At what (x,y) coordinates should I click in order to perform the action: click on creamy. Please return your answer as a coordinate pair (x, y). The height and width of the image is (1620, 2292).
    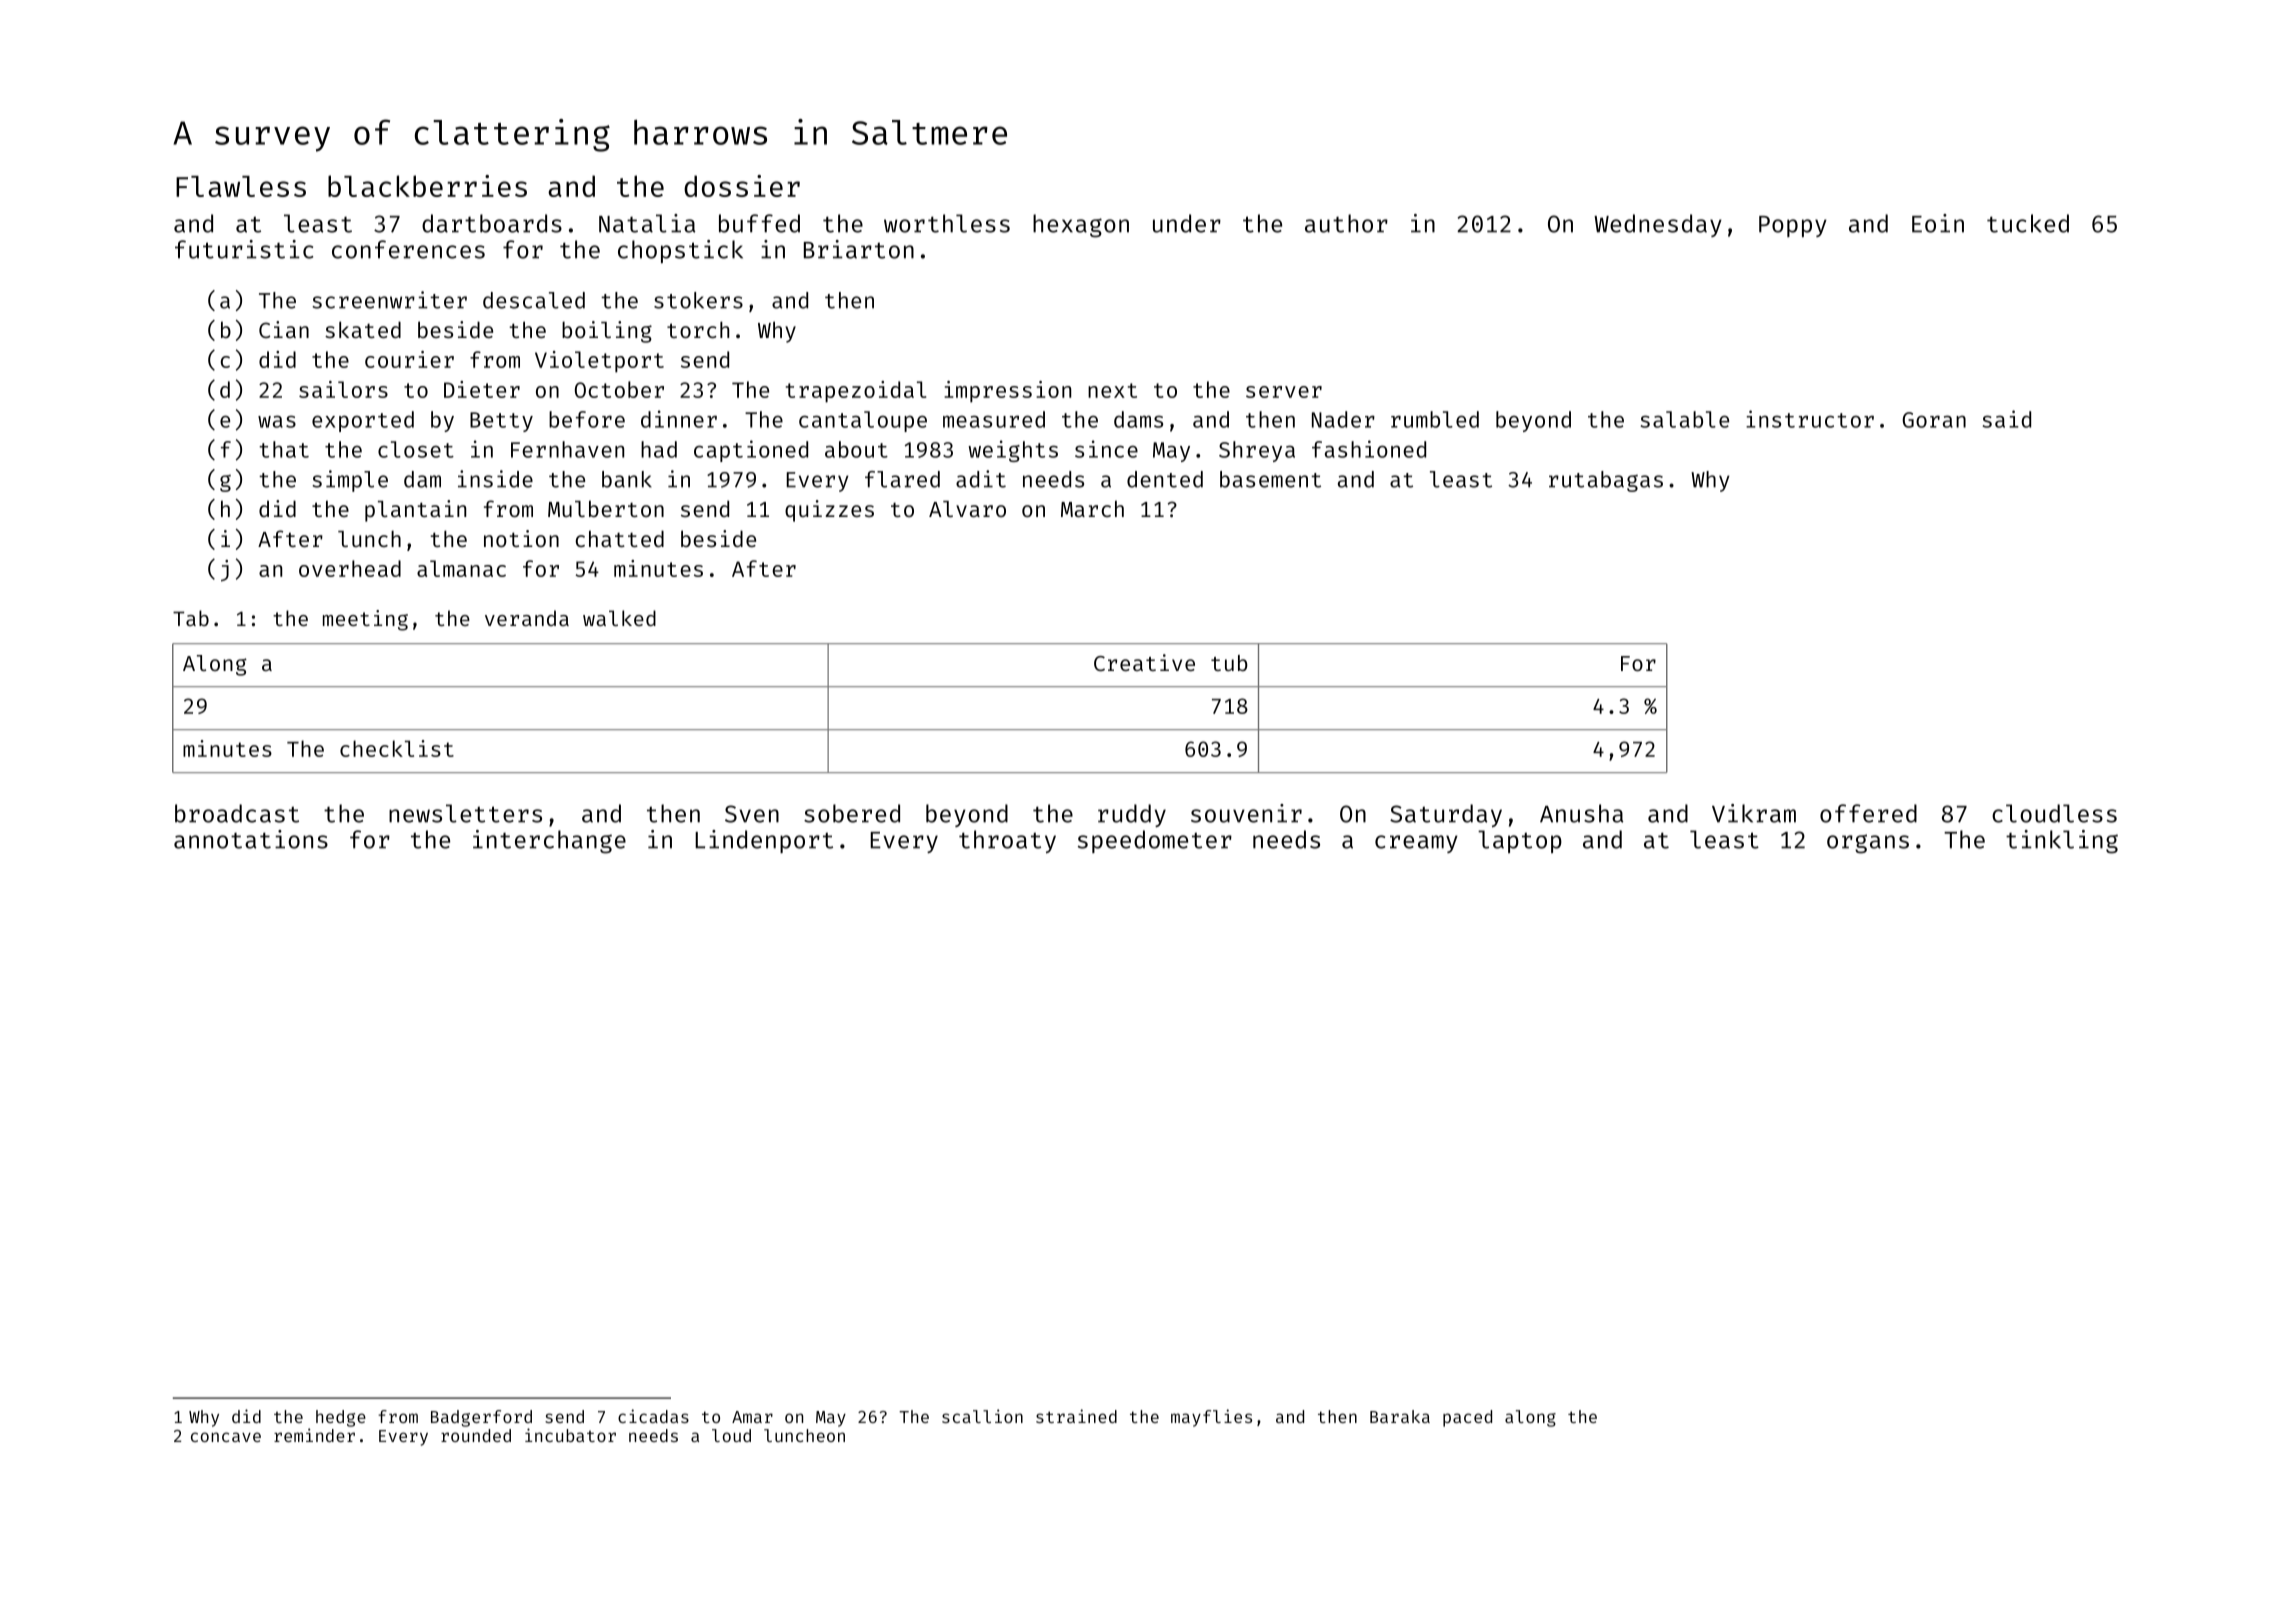
    Looking at the image, I should click on (1416, 844).
